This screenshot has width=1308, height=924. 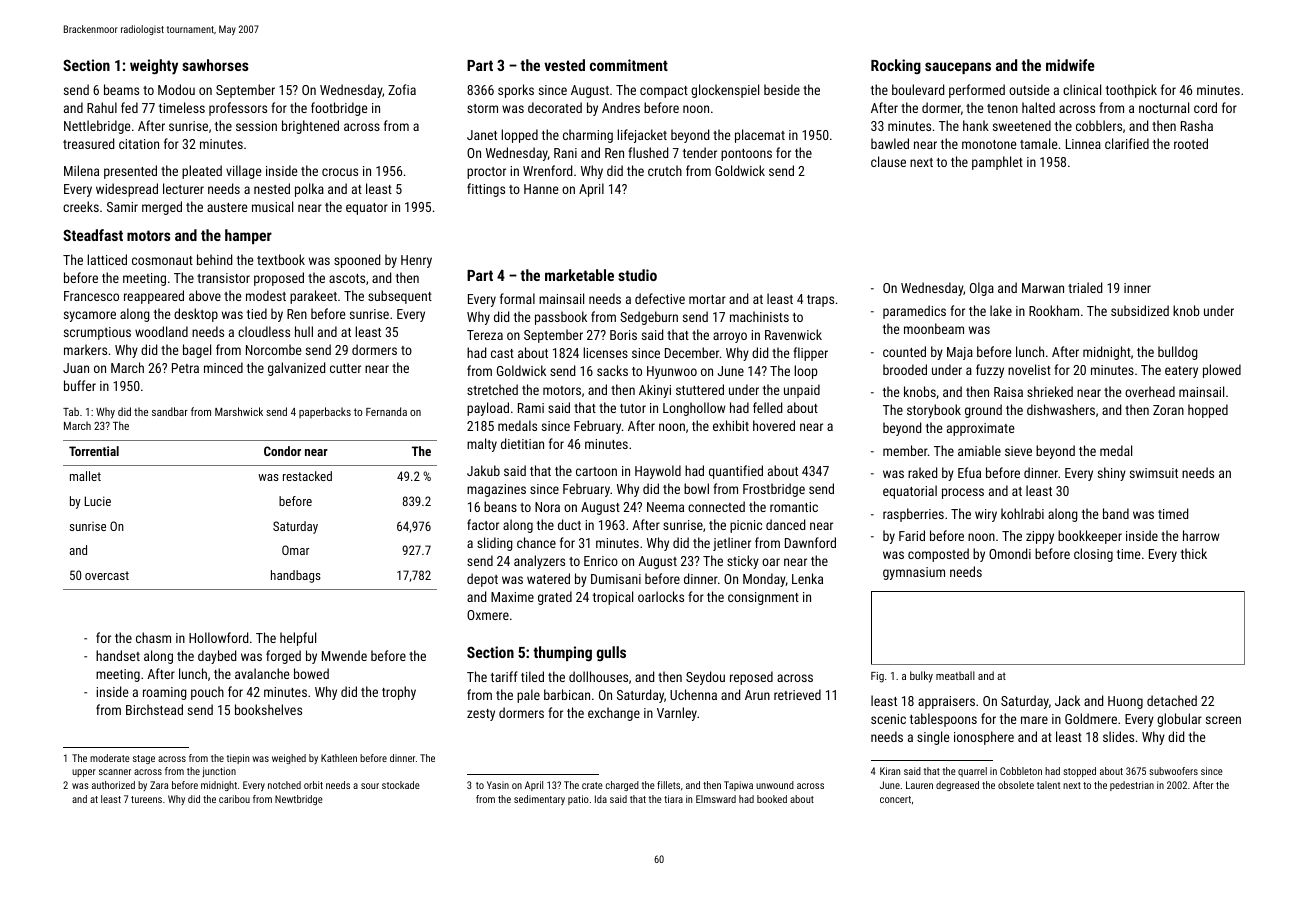 I want to click on session, so click(x=256, y=126).
